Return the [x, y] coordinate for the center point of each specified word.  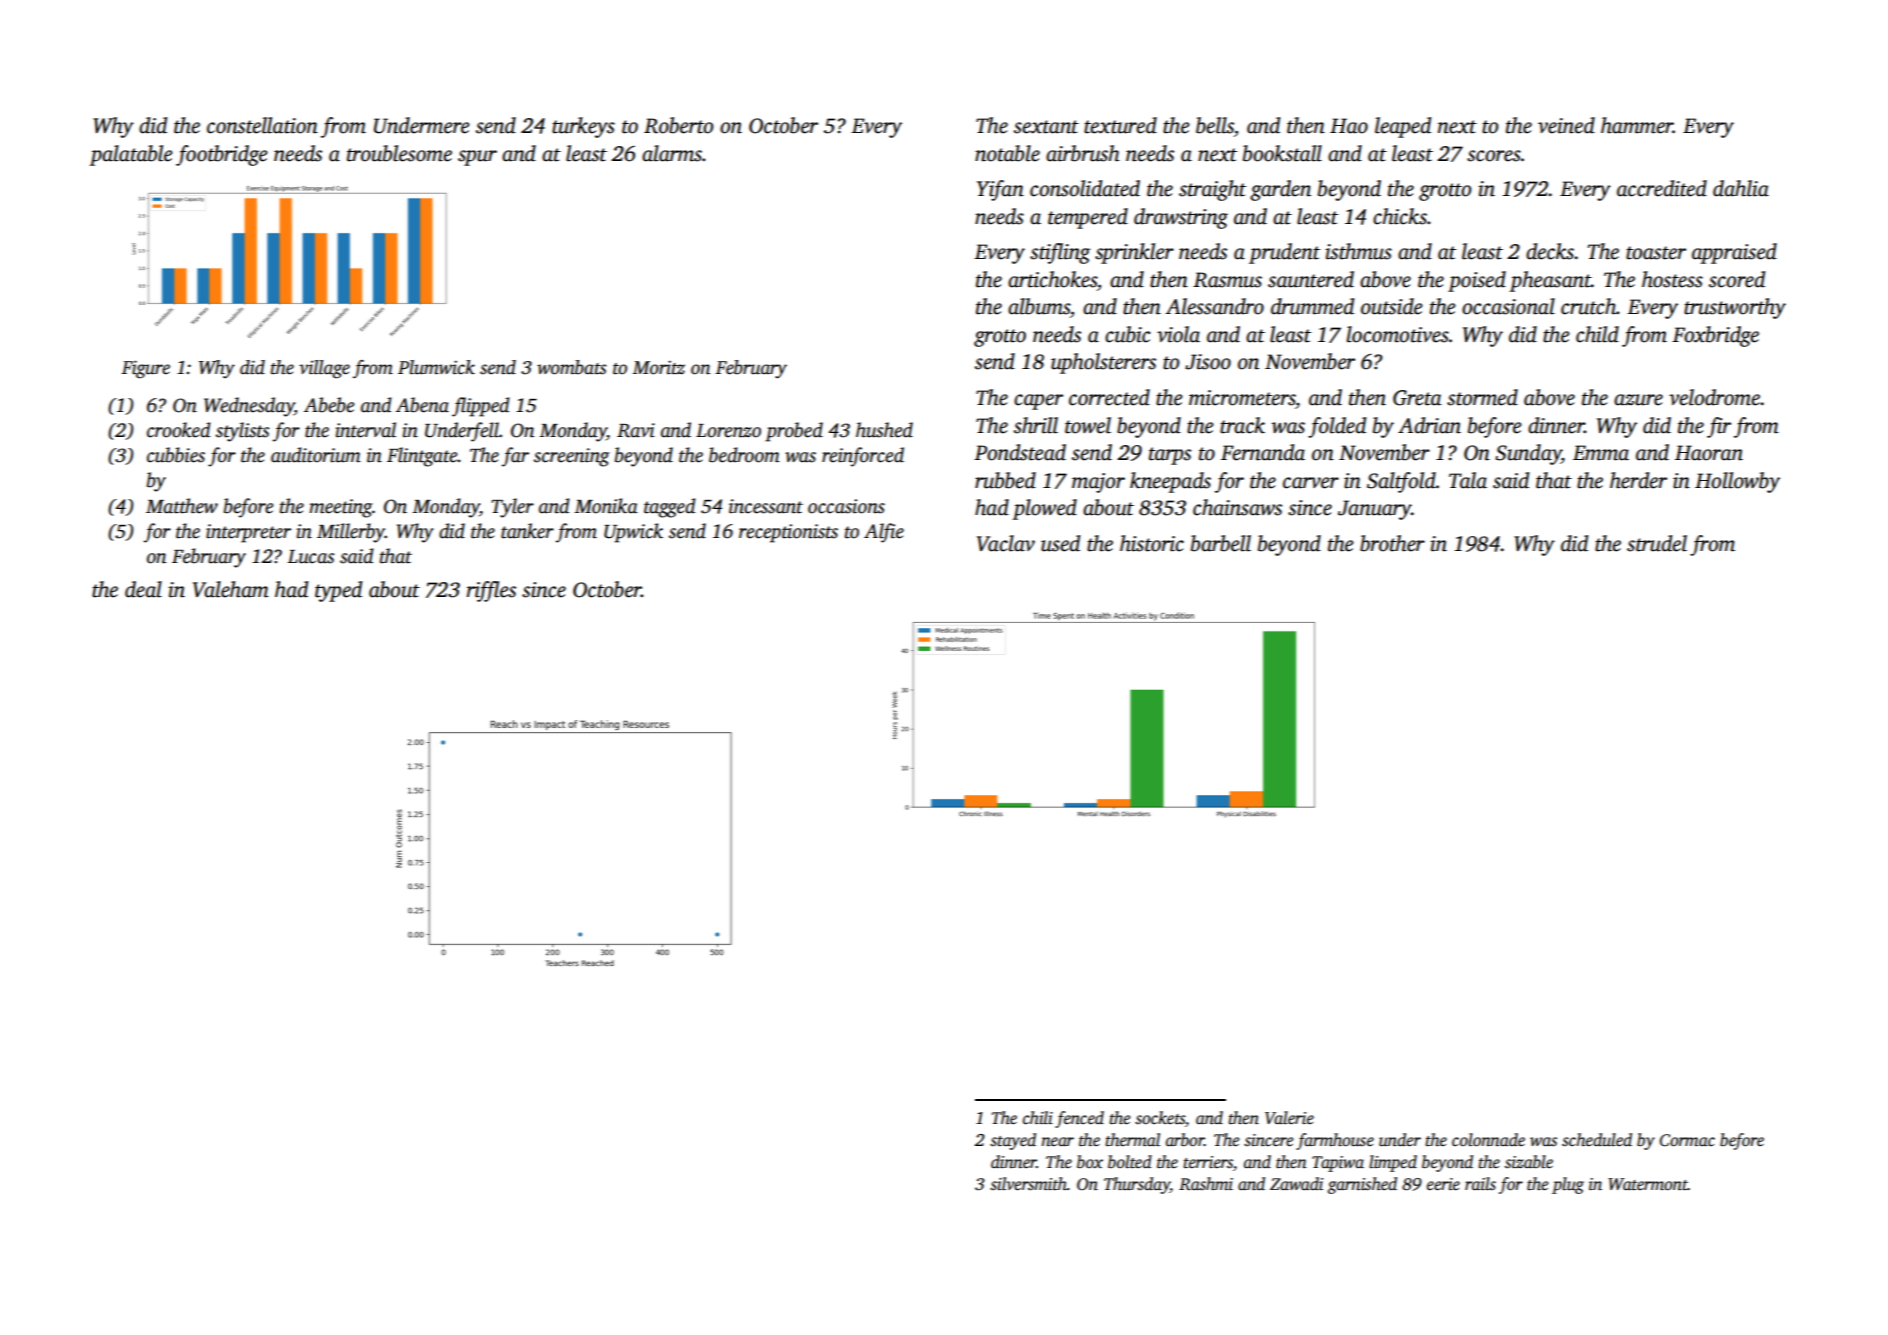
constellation [262, 125]
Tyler [512, 508]
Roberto [678, 125]
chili [1038, 1118]
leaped [1403, 127]
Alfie [884, 533]
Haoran [1709, 453]
